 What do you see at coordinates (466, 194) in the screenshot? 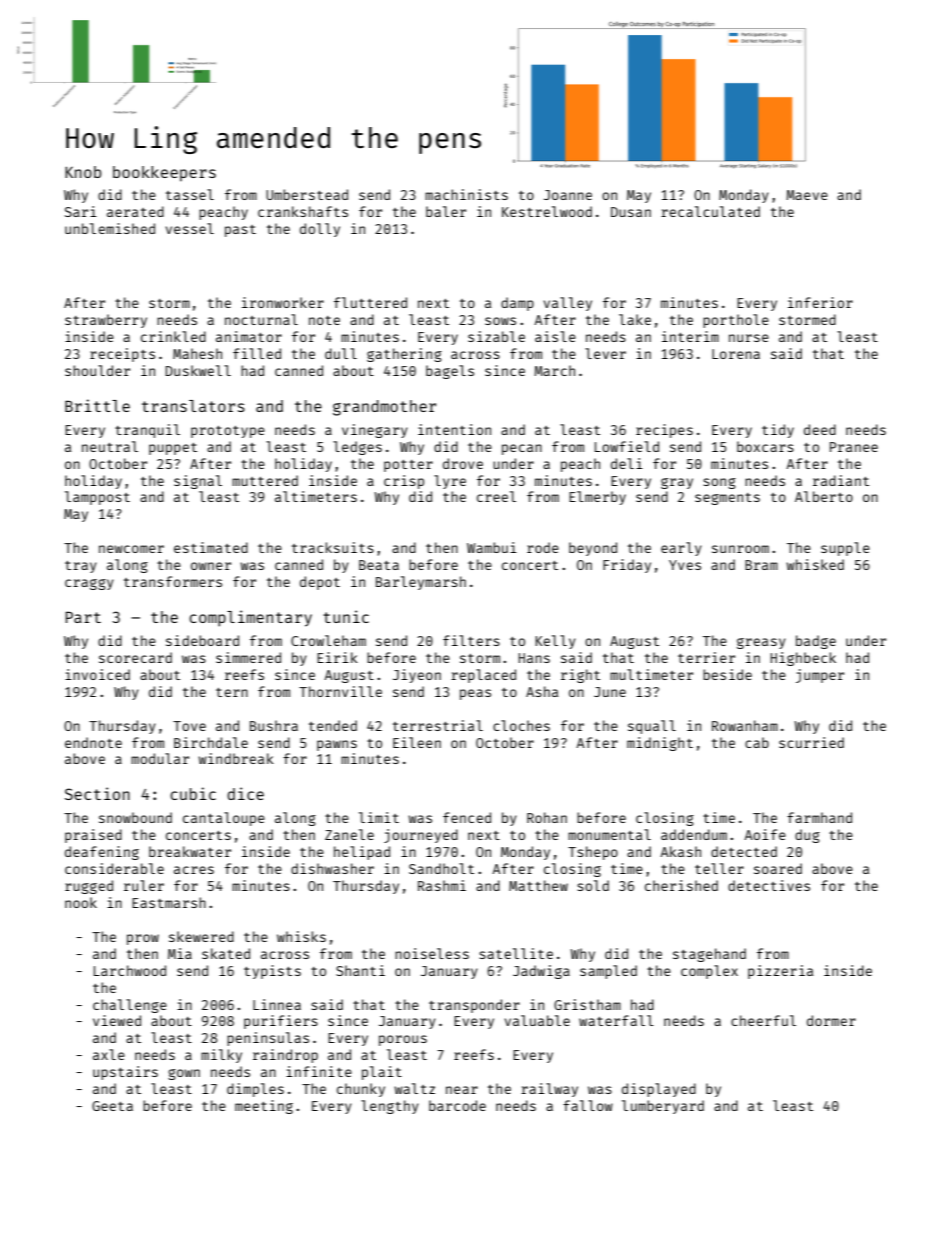
I see `machinists` at bounding box center [466, 194].
